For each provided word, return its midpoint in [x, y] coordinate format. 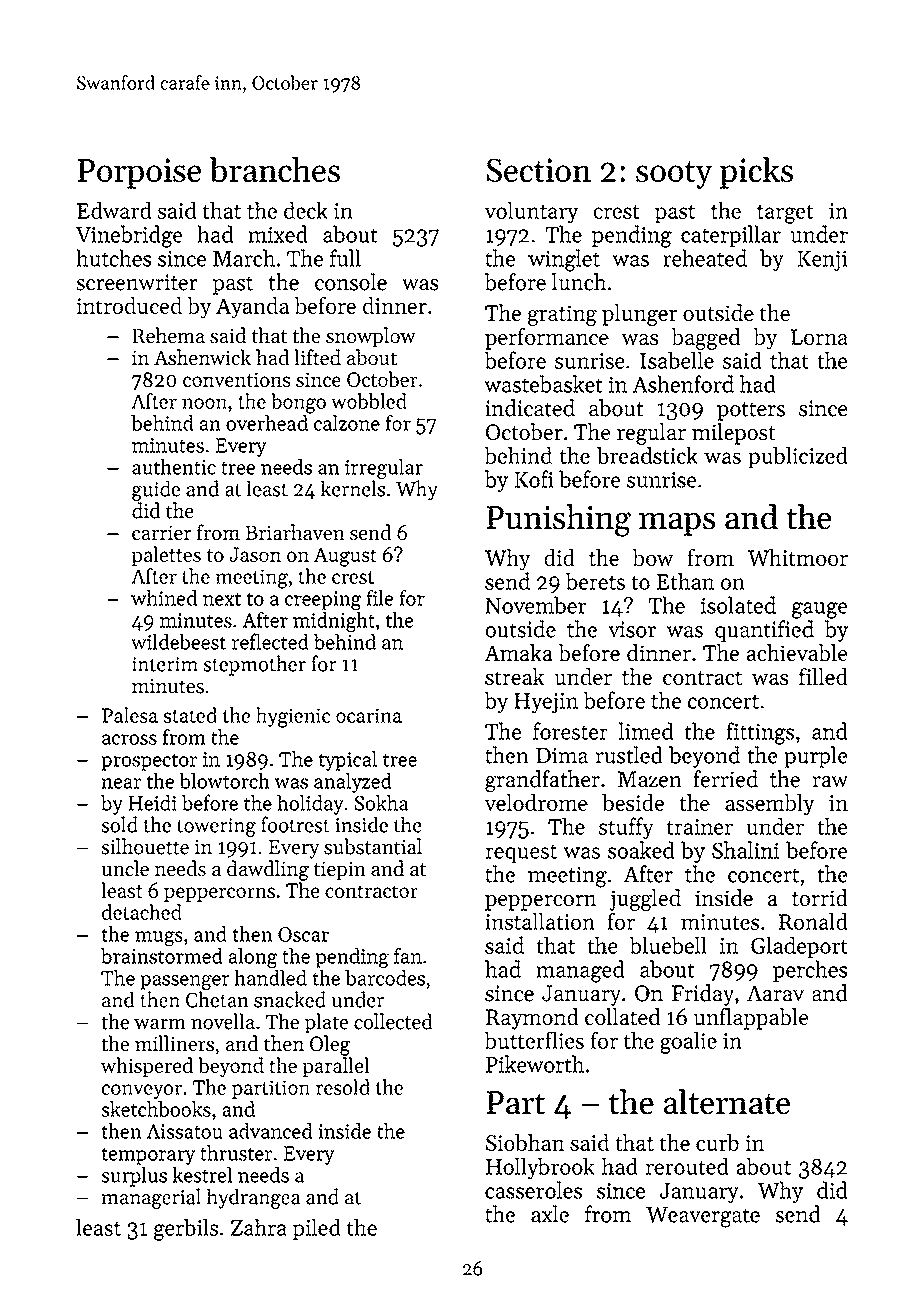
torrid [820, 897]
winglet [564, 260]
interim [165, 664]
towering [216, 827]
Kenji [822, 260]
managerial [151, 1198]
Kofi [534, 479]
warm [160, 1024]
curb [717, 1142]
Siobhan [525, 1142]
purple [816, 757]
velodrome [536, 802]
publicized [797, 457]
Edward [114, 210]
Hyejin [546, 703]
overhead [267, 423]
